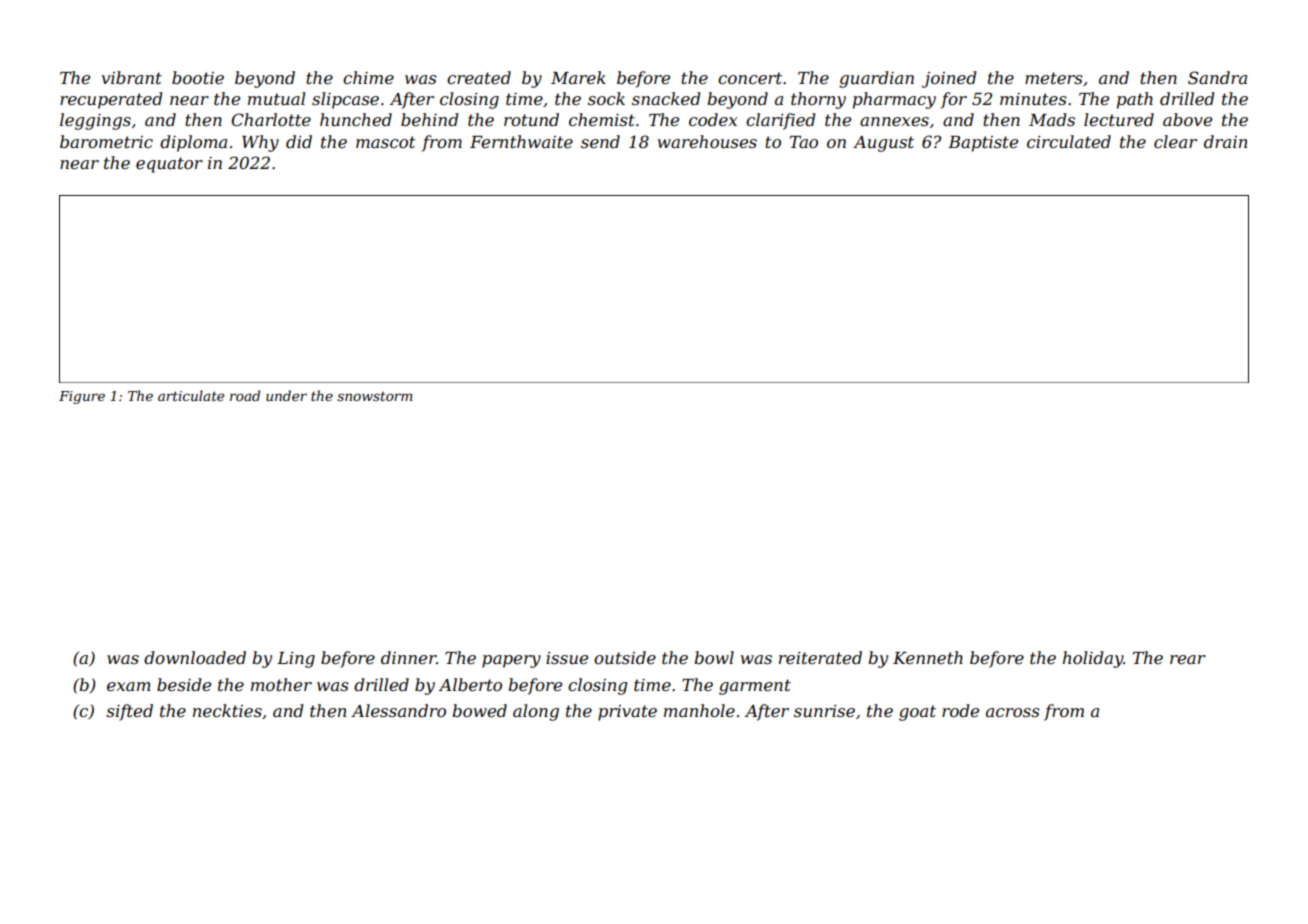  I want to click on road, so click(245, 395).
